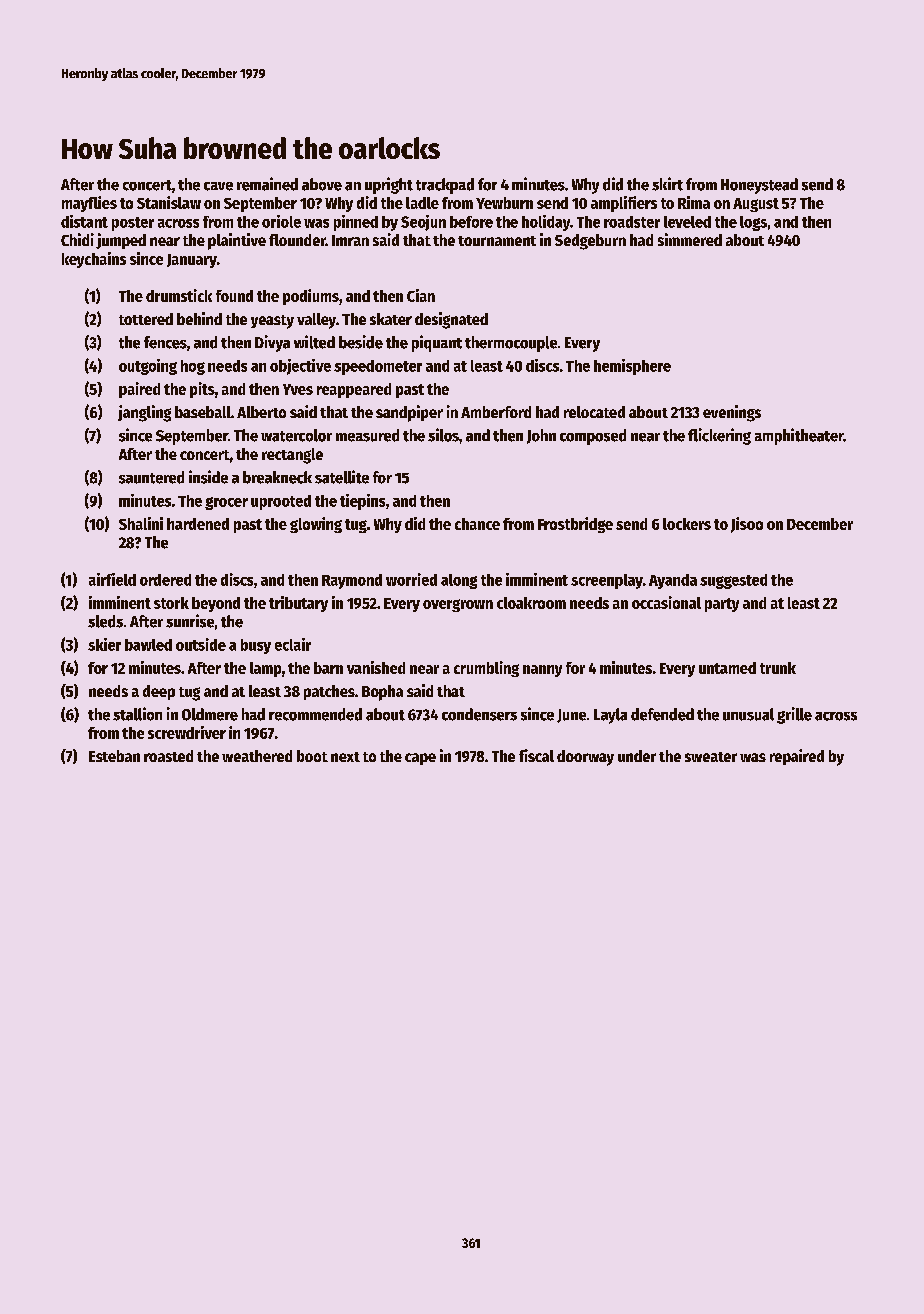  Describe the element at coordinates (144, 413) in the screenshot. I see `jangling` at that location.
